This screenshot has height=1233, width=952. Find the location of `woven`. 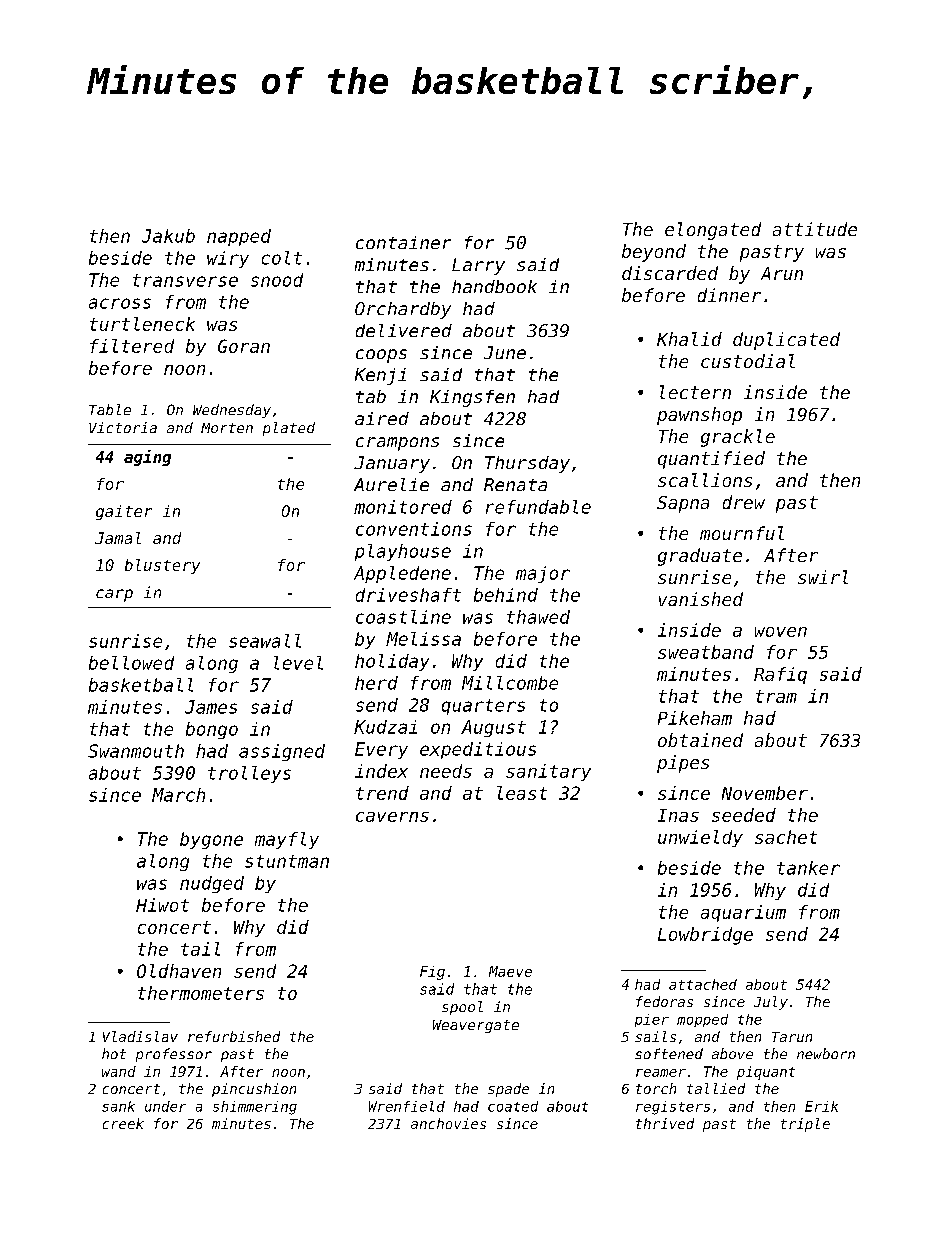

woven is located at coordinates (781, 632).
